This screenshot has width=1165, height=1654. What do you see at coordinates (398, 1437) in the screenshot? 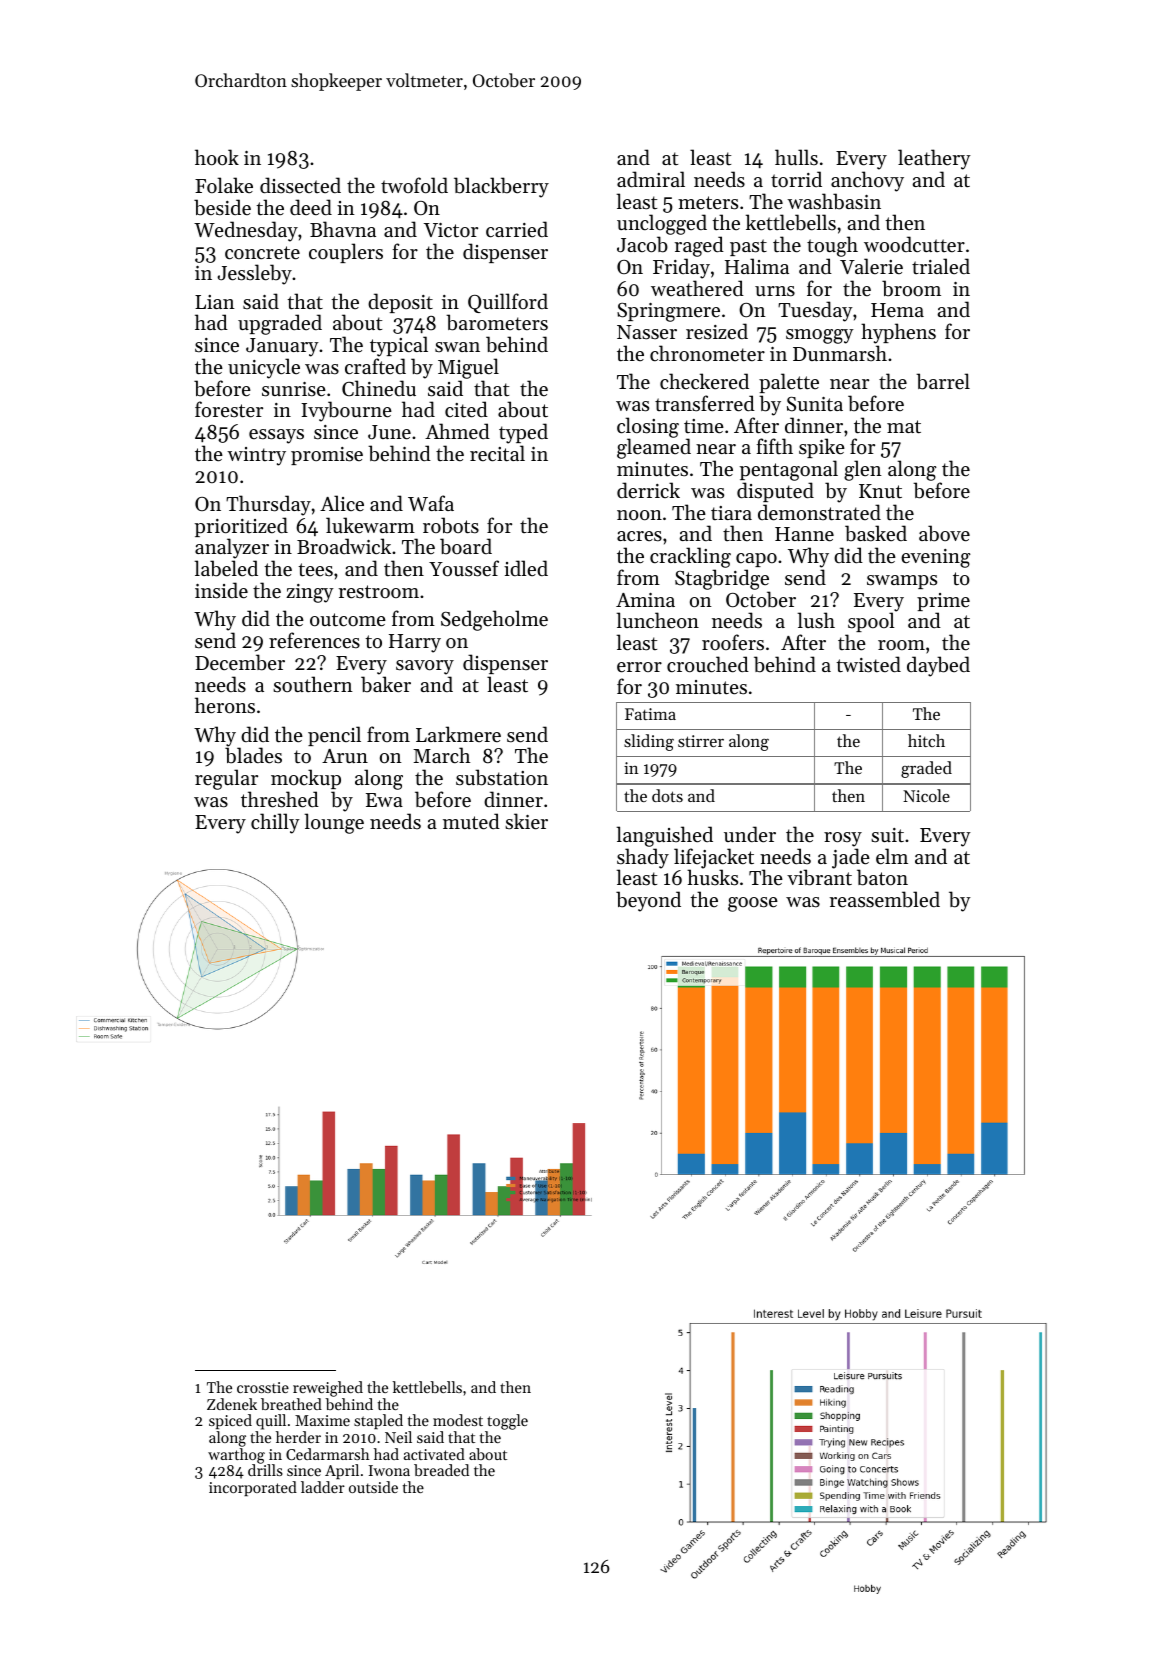
I see `Neil` at bounding box center [398, 1437].
